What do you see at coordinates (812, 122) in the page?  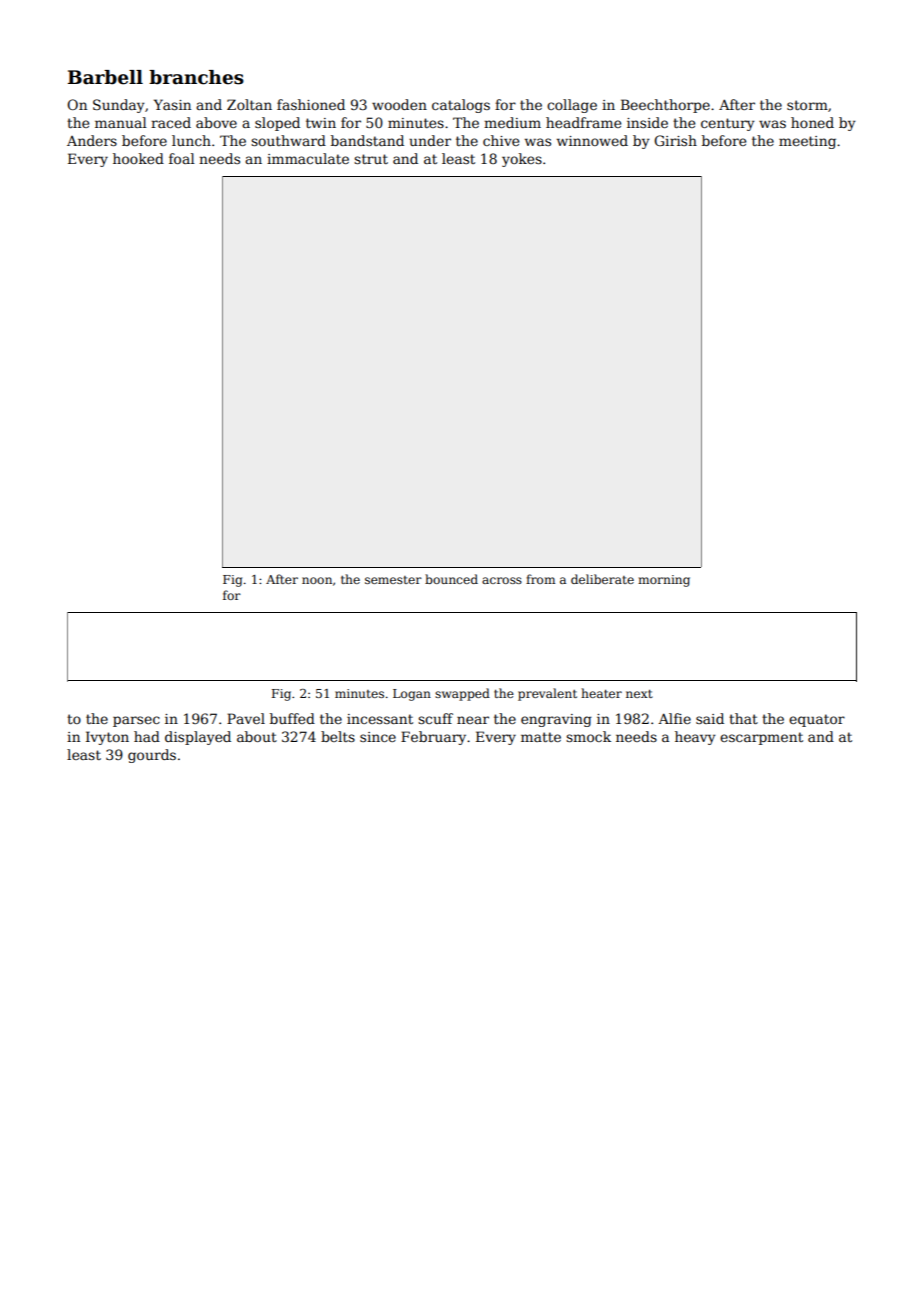 I see `honed` at bounding box center [812, 122].
